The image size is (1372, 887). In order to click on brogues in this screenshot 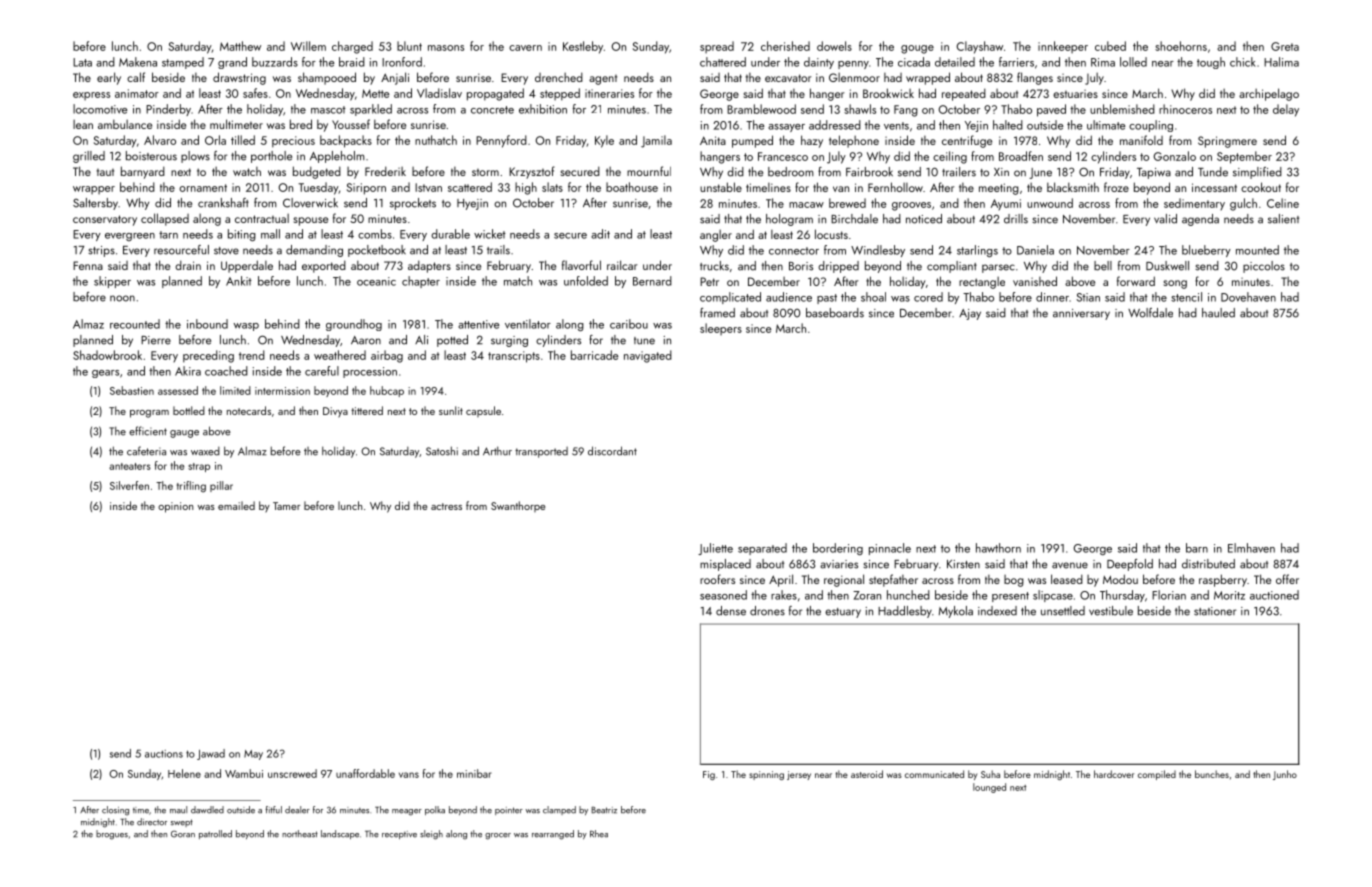, I will do `click(112, 835)`.
